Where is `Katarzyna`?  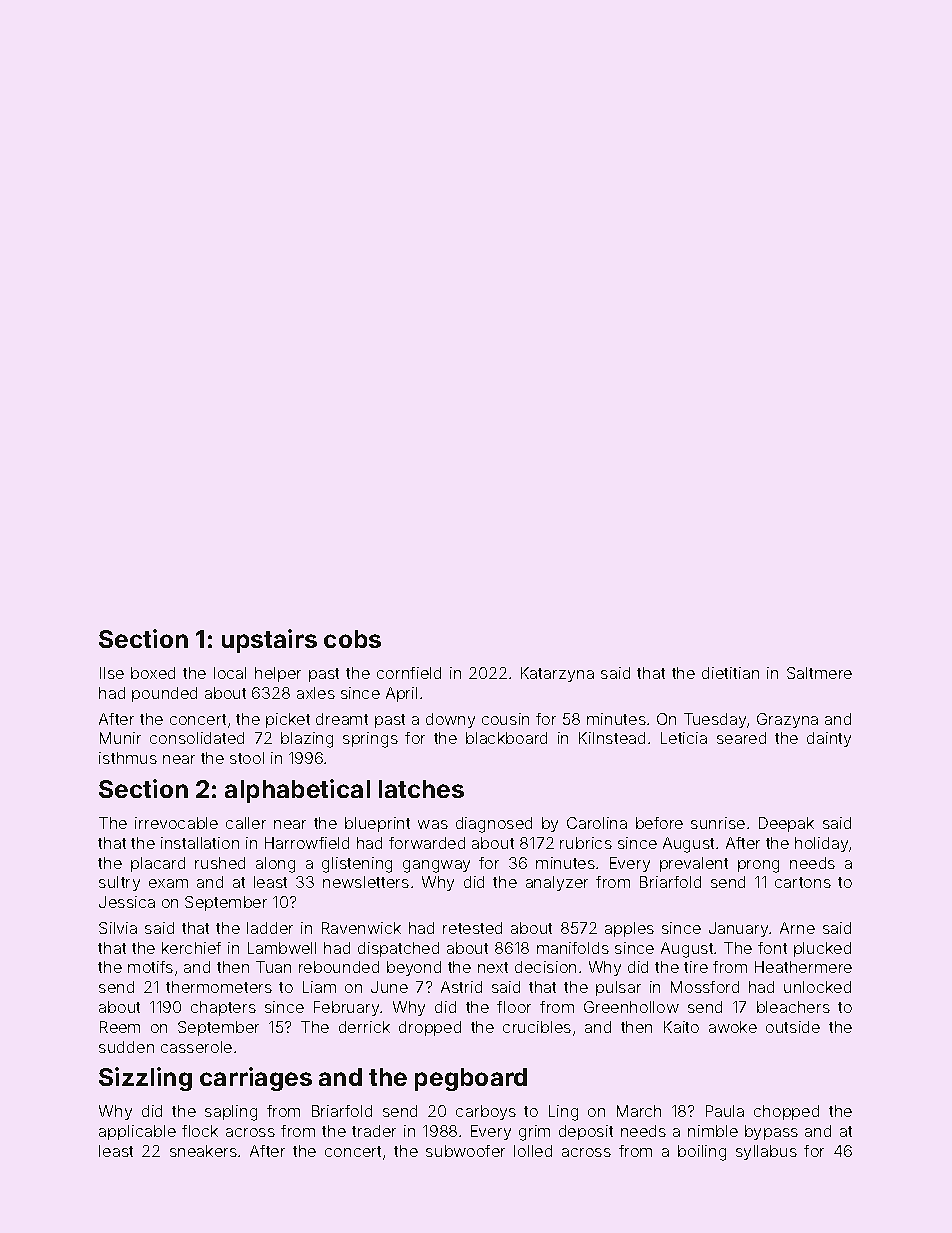 Katarzyna is located at coordinates (557, 674).
